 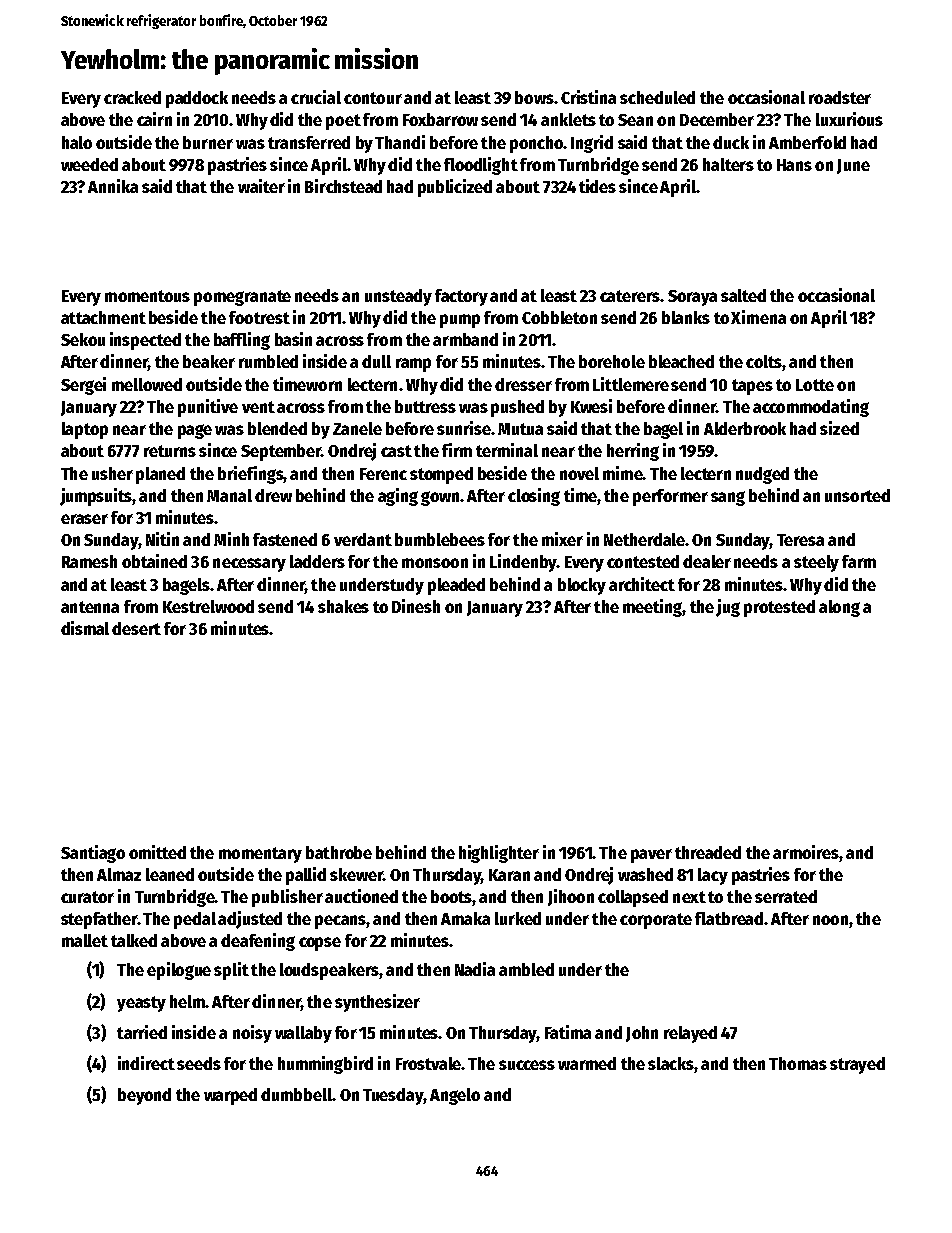 What do you see at coordinates (144, 1096) in the document?
I see `beyond` at bounding box center [144, 1096].
